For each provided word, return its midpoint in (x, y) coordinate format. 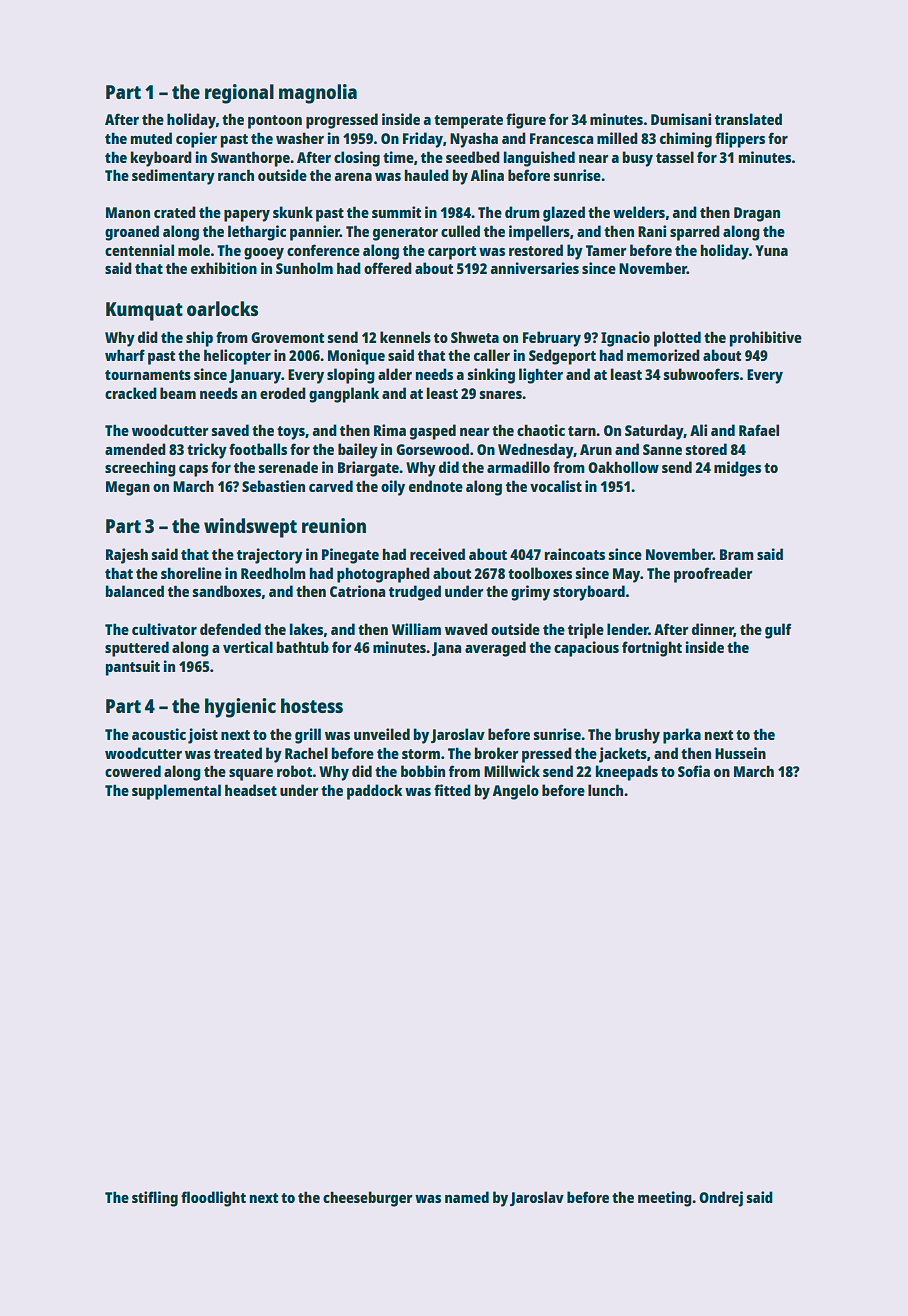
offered (388, 268)
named (467, 1197)
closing (357, 159)
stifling (155, 1199)
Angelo (516, 792)
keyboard (161, 159)
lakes (306, 629)
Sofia (694, 771)
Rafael (759, 430)
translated (748, 119)
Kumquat (144, 311)
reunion (334, 525)
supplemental (176, 792)
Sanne (662, 449)
